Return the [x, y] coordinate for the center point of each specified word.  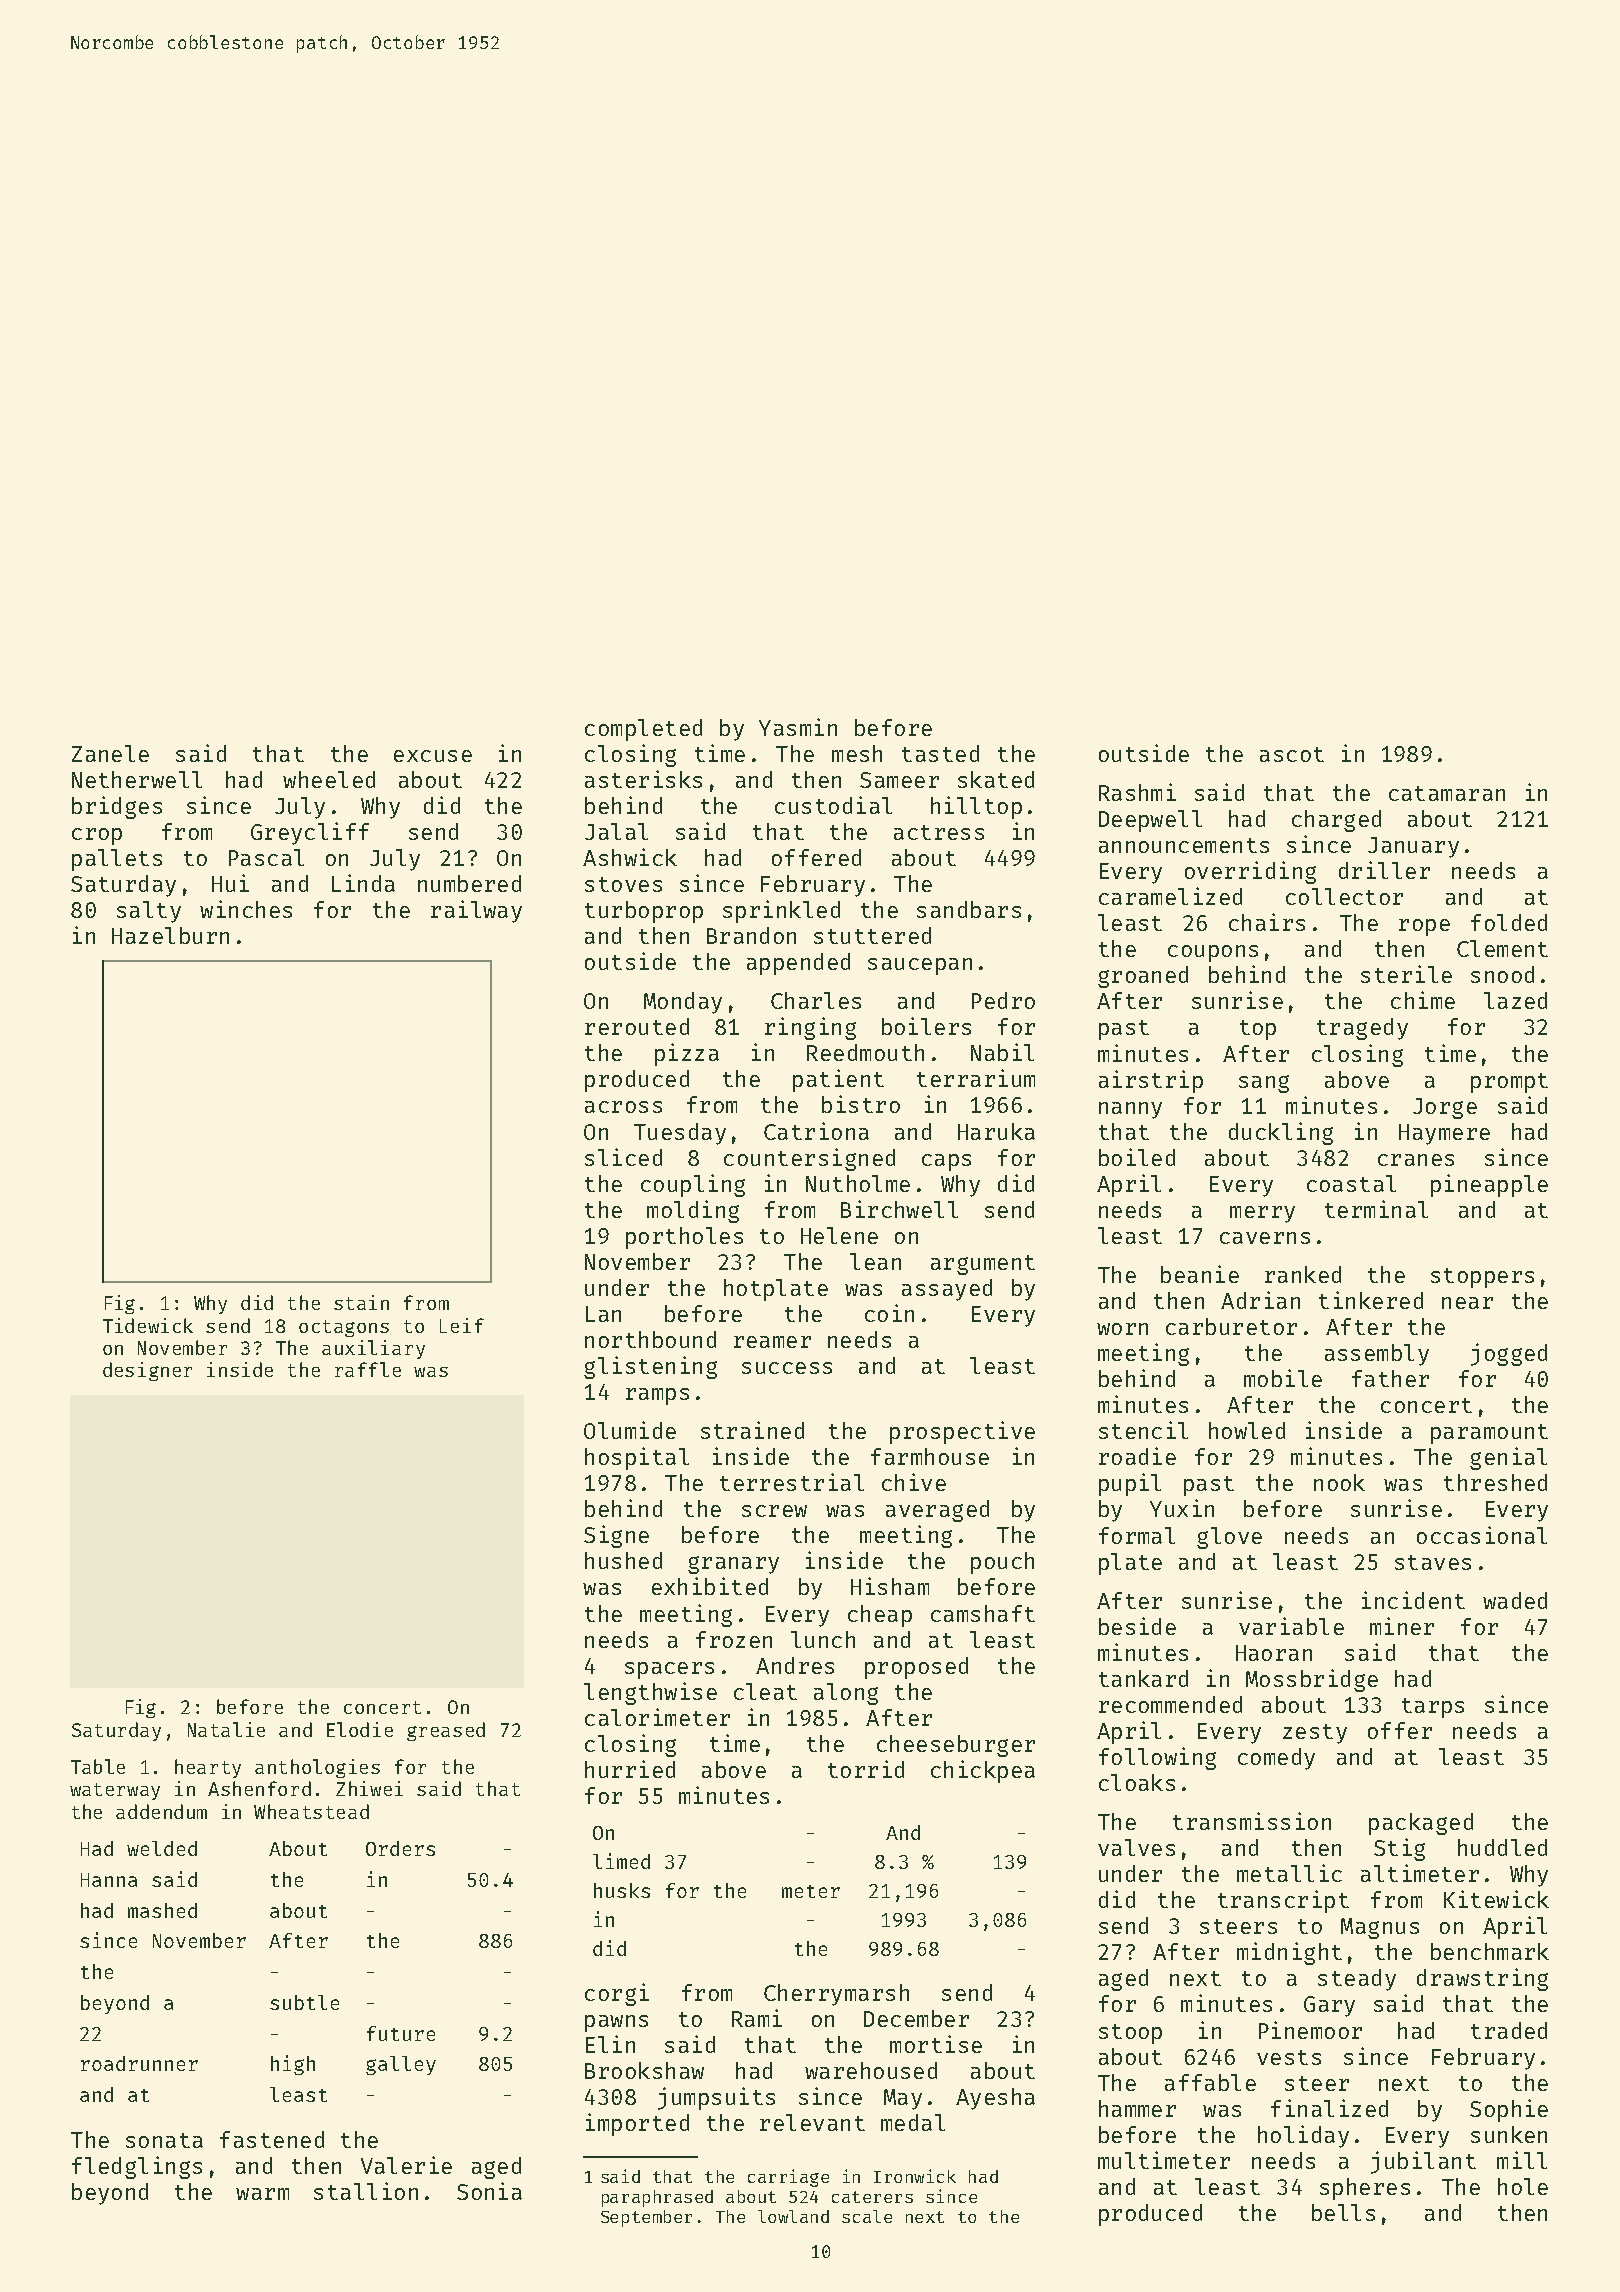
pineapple [1489, 1185]
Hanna [109, 1880]
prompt [1509, 1083]
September [646, 2218]
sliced [623, 1157]
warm [262, 2194]
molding [693, 1211]
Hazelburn [170, 935]
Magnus [1380, 1928]
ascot [1292, 754]
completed [643, 730]
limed [621, 1861]
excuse [433, 756]
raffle [368, 1369]
